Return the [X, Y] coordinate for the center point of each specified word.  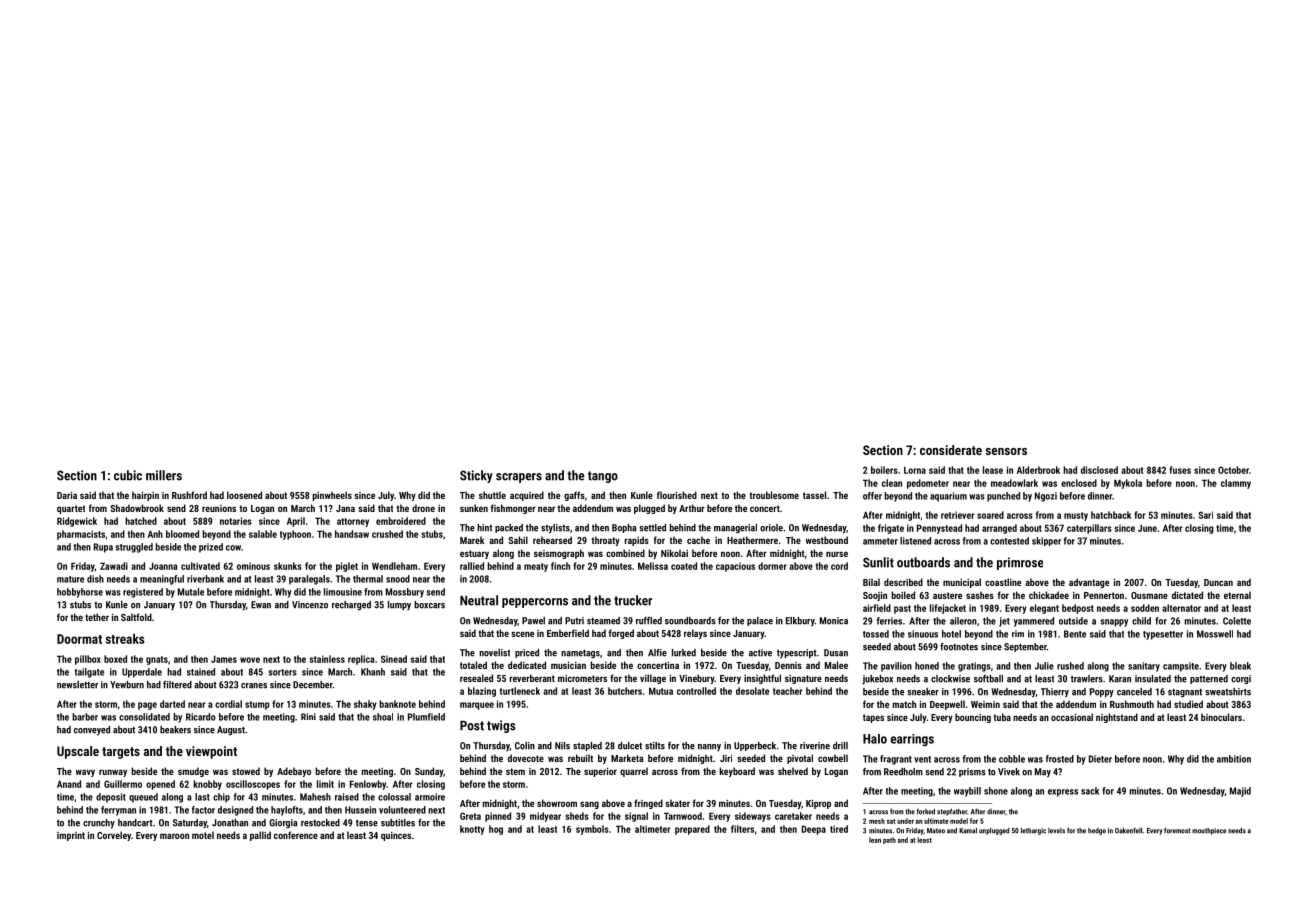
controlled [696, 691]
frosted [1060, 759]
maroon [174, 836]
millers [164, 475]
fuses [1180, 470]
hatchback [1111, 515]
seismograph [559, 554]
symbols [592, 830]
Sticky [476, 476]
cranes [254, 686]
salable [263, 534]
